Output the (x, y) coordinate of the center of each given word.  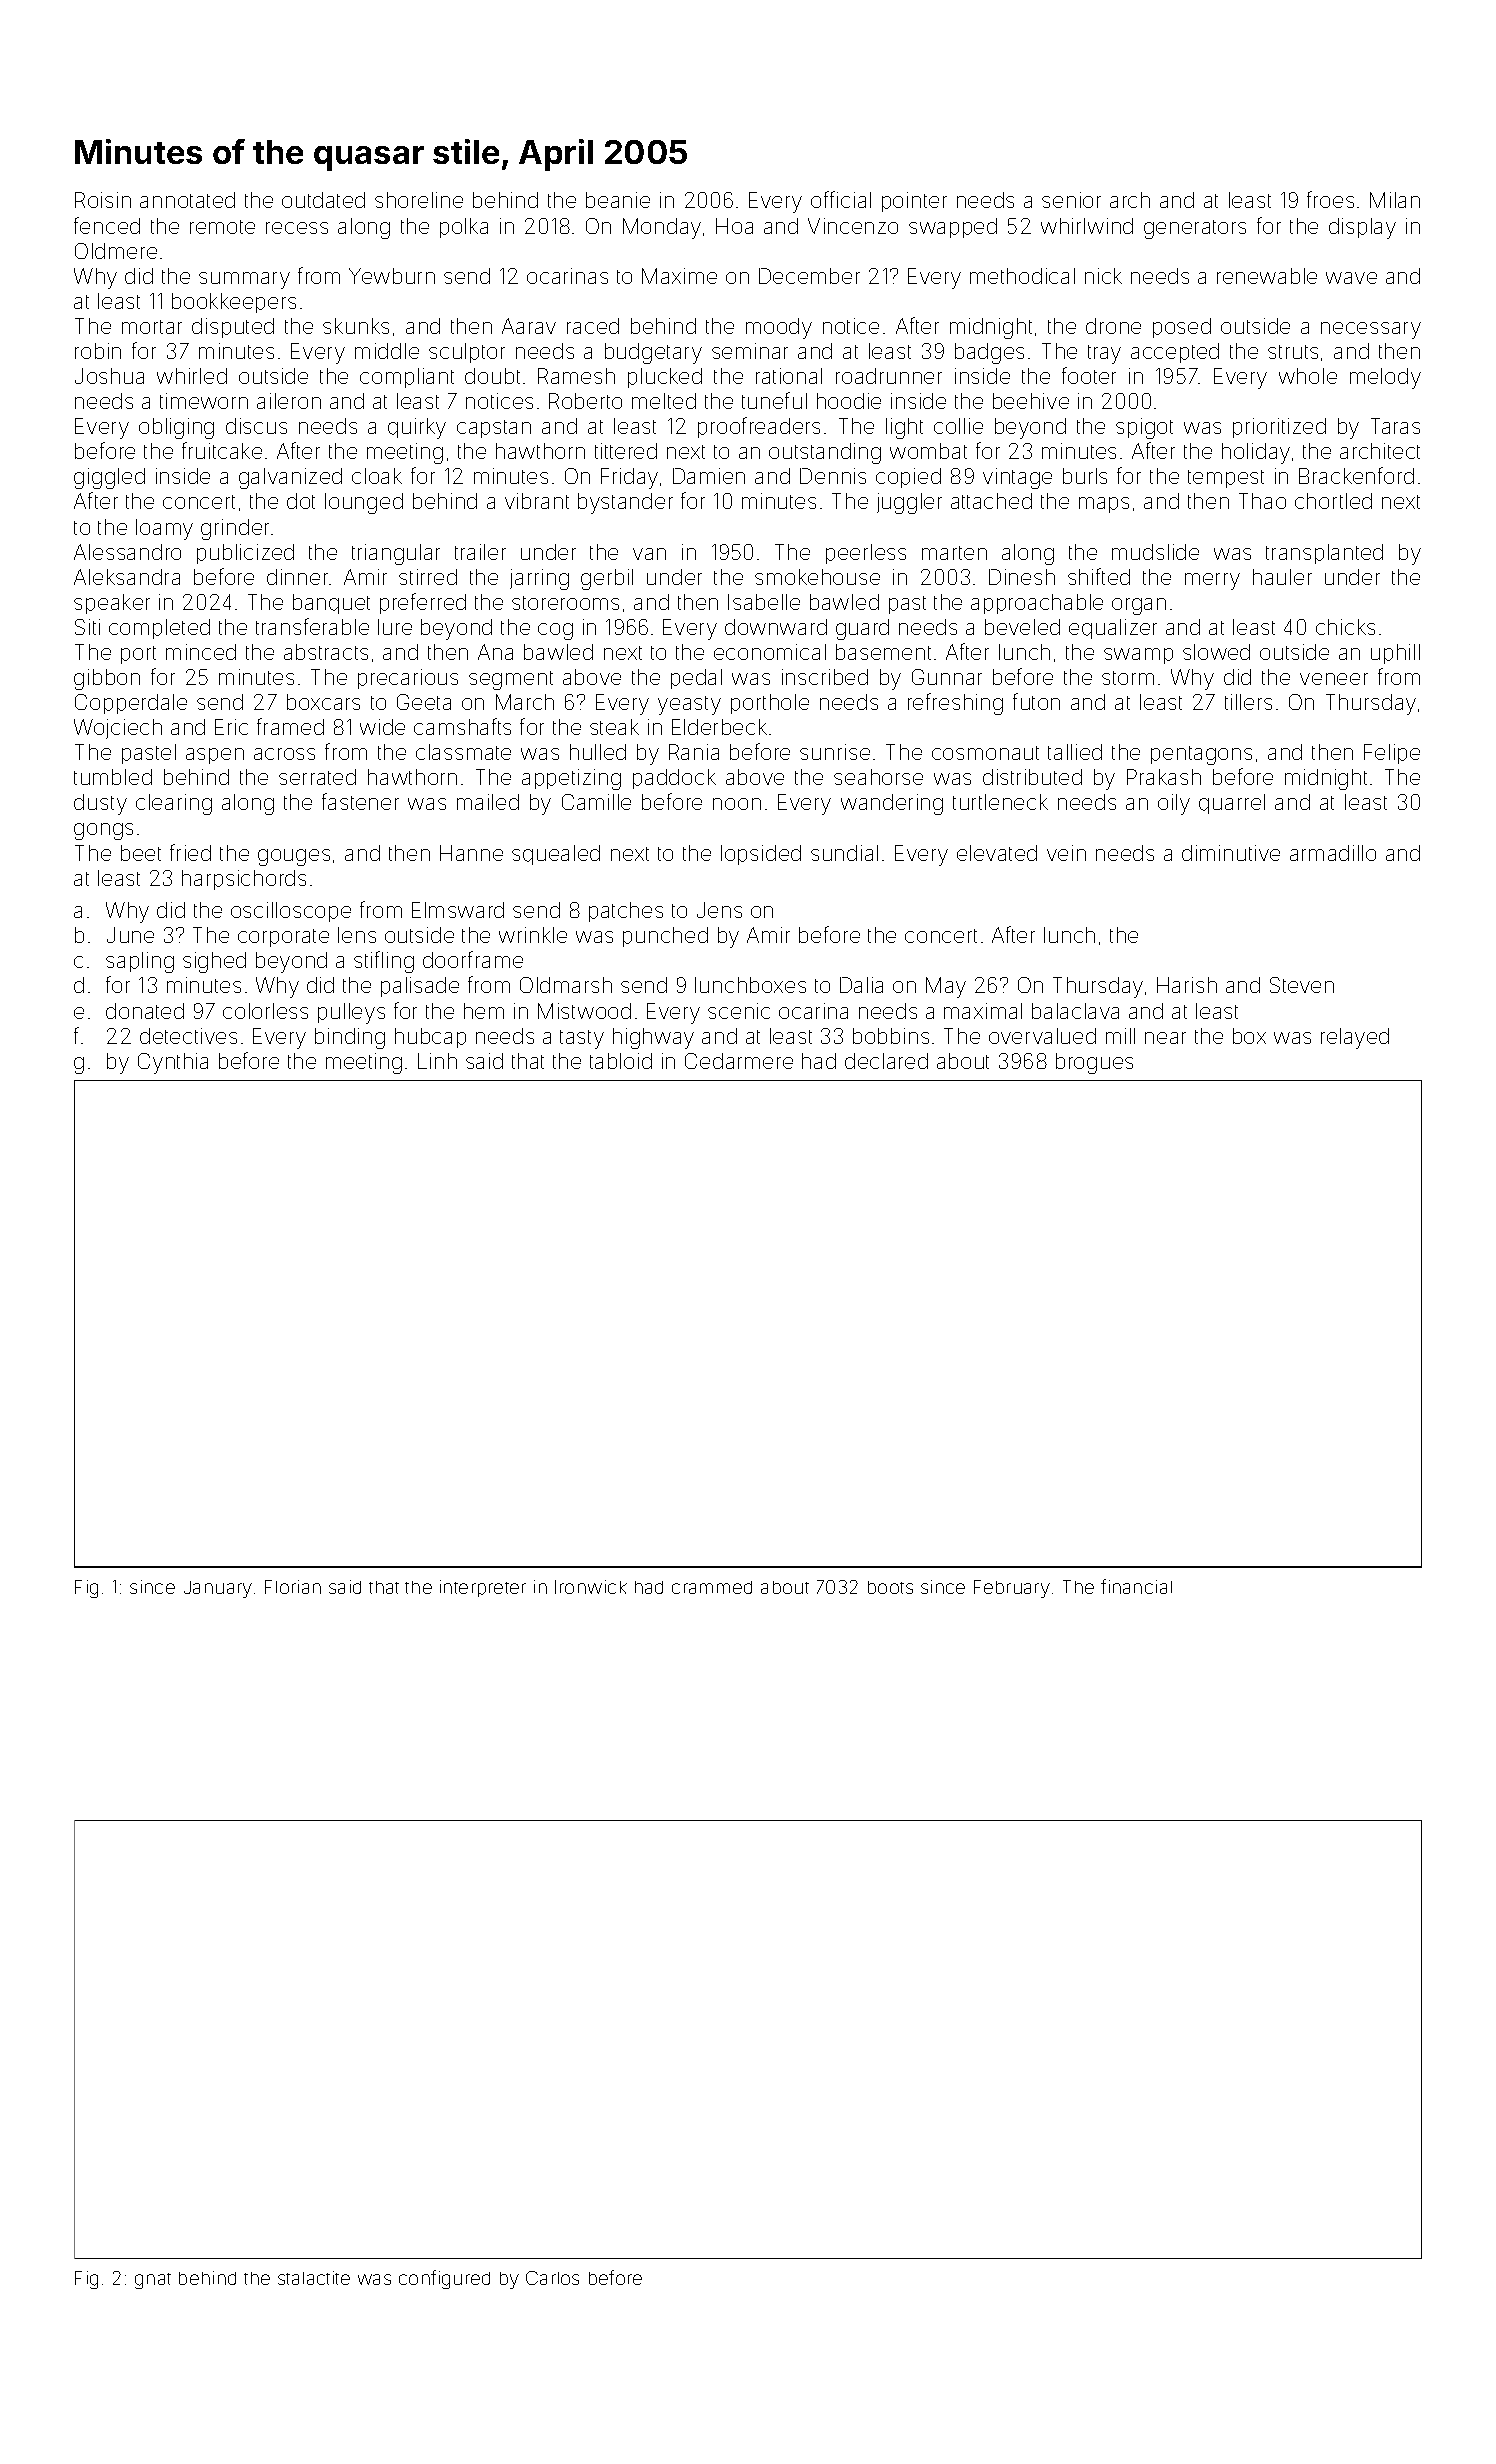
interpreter (483, 1588)
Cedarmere (739, 1061)
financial (1136, 1586)
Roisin (103, 200)
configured (444, 2279)
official (841, 199)
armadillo (1333, 853)
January (218, 1589)
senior (1071, 200)
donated (145, 1011)
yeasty (689, 705)
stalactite (314, 2278)
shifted (1099, 576)
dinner (297, 577)
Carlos (552, 2278)
